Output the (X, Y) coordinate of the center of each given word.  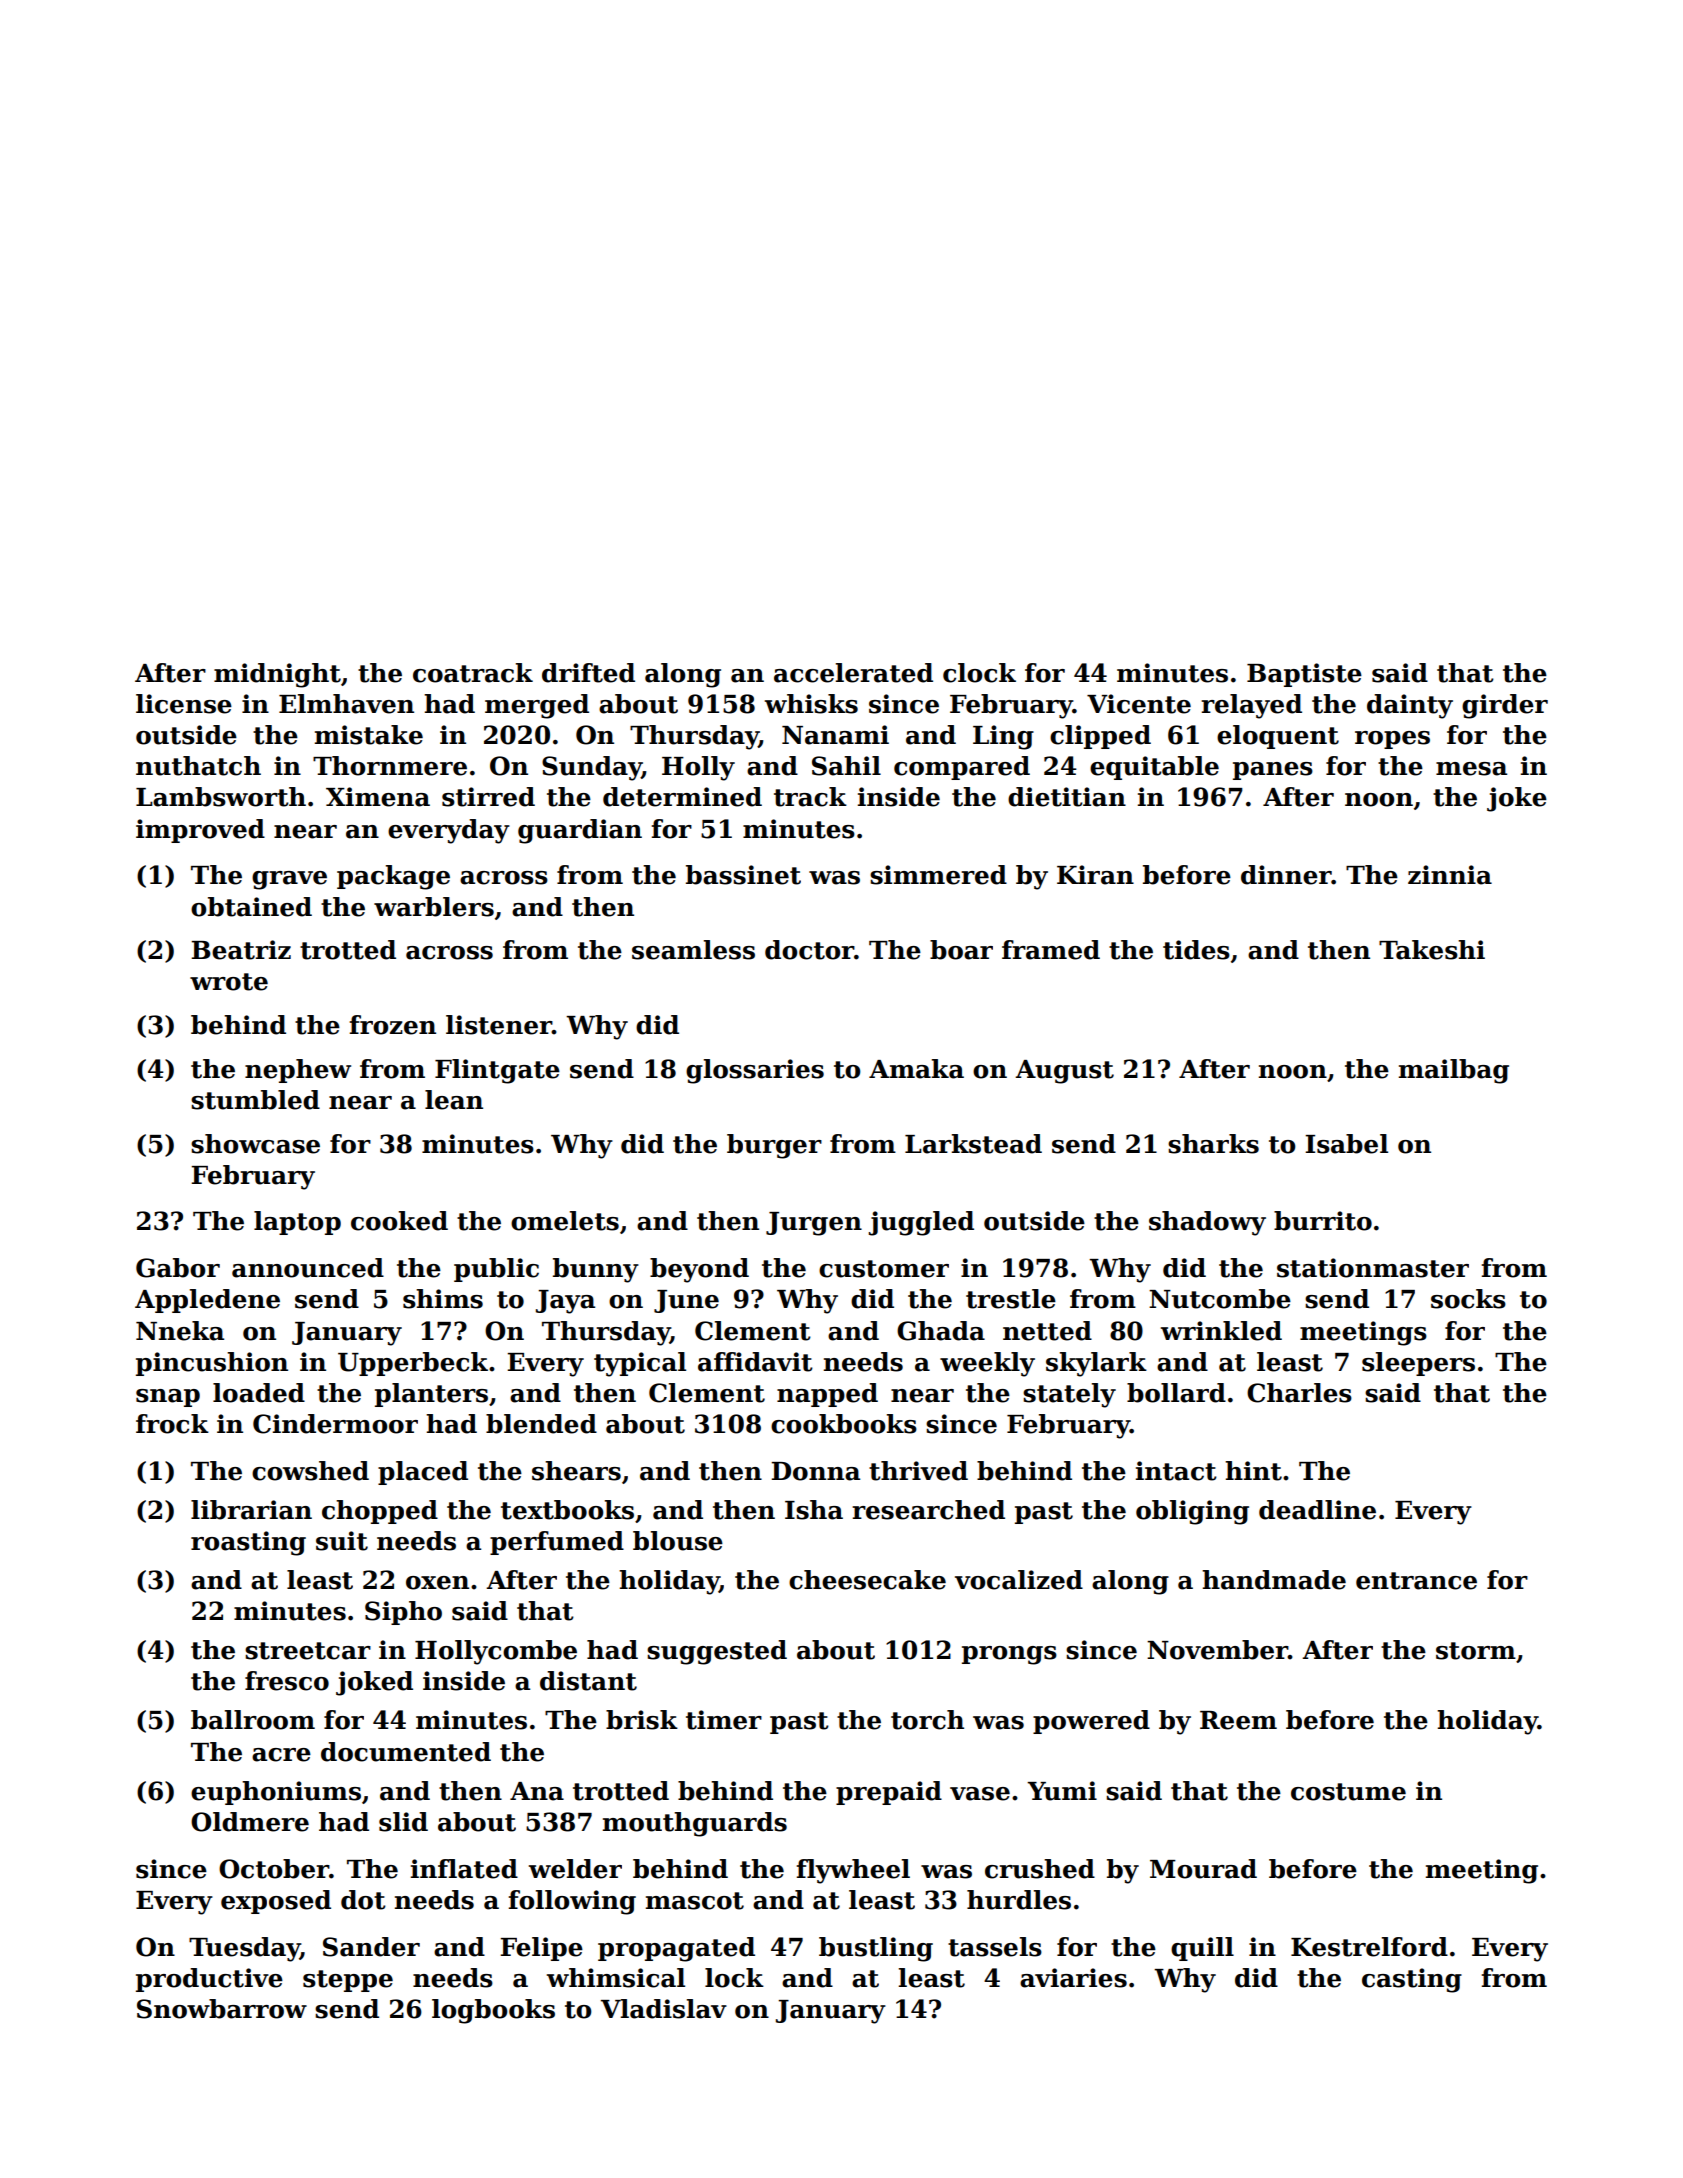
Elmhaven (346, 704)
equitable (1154, 768)
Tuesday (244, 1949)
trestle (1011, 1299)
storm (1476, 1651)
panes (1273, 771)
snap (168, 1398)
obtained (251, 907)
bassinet (743, 875)
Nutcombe (1220, 1299)
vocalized (1019, 1580)
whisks (811, 704)
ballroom (253, 1720)
